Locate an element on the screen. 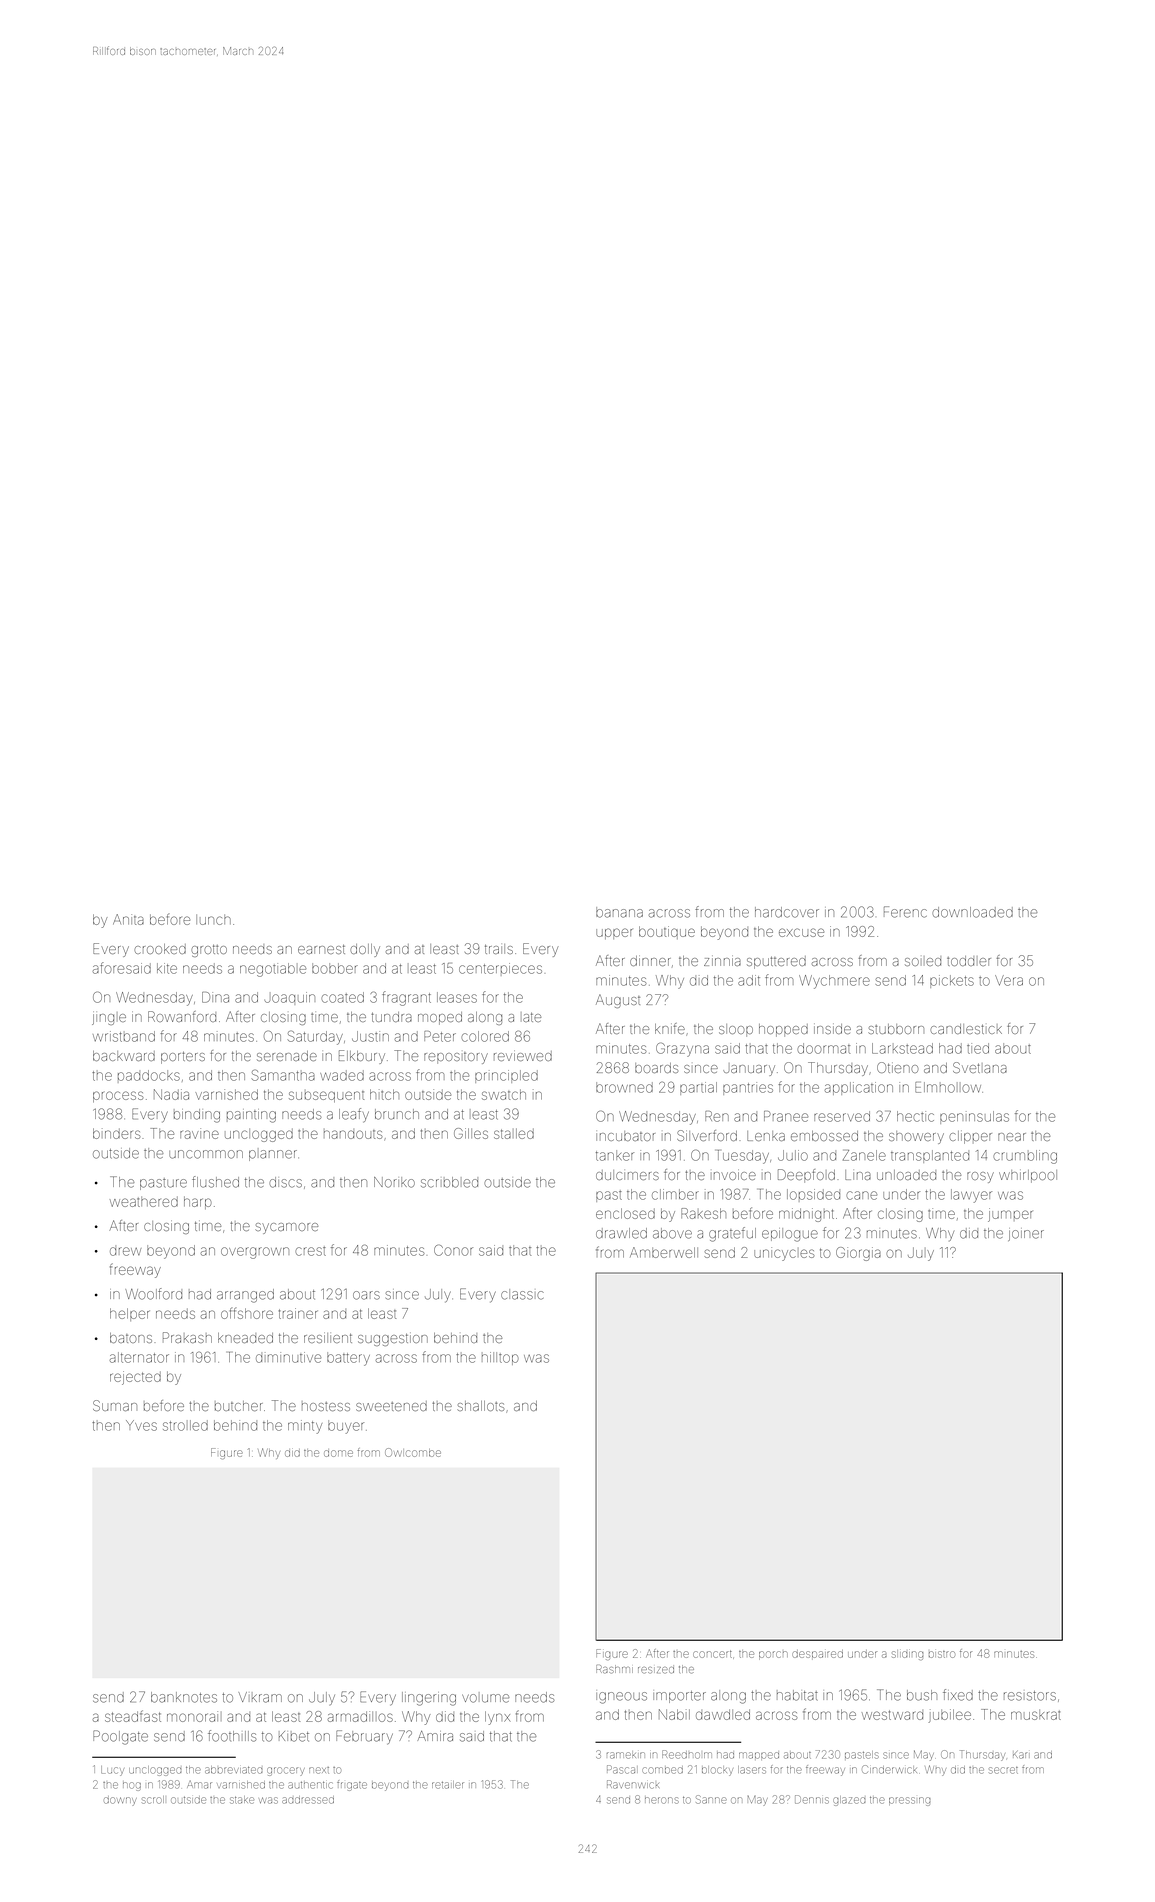 Image resolution: width=1155 pixels, height=1902 pixels. hardcover is located at coordinates (787, 912).
